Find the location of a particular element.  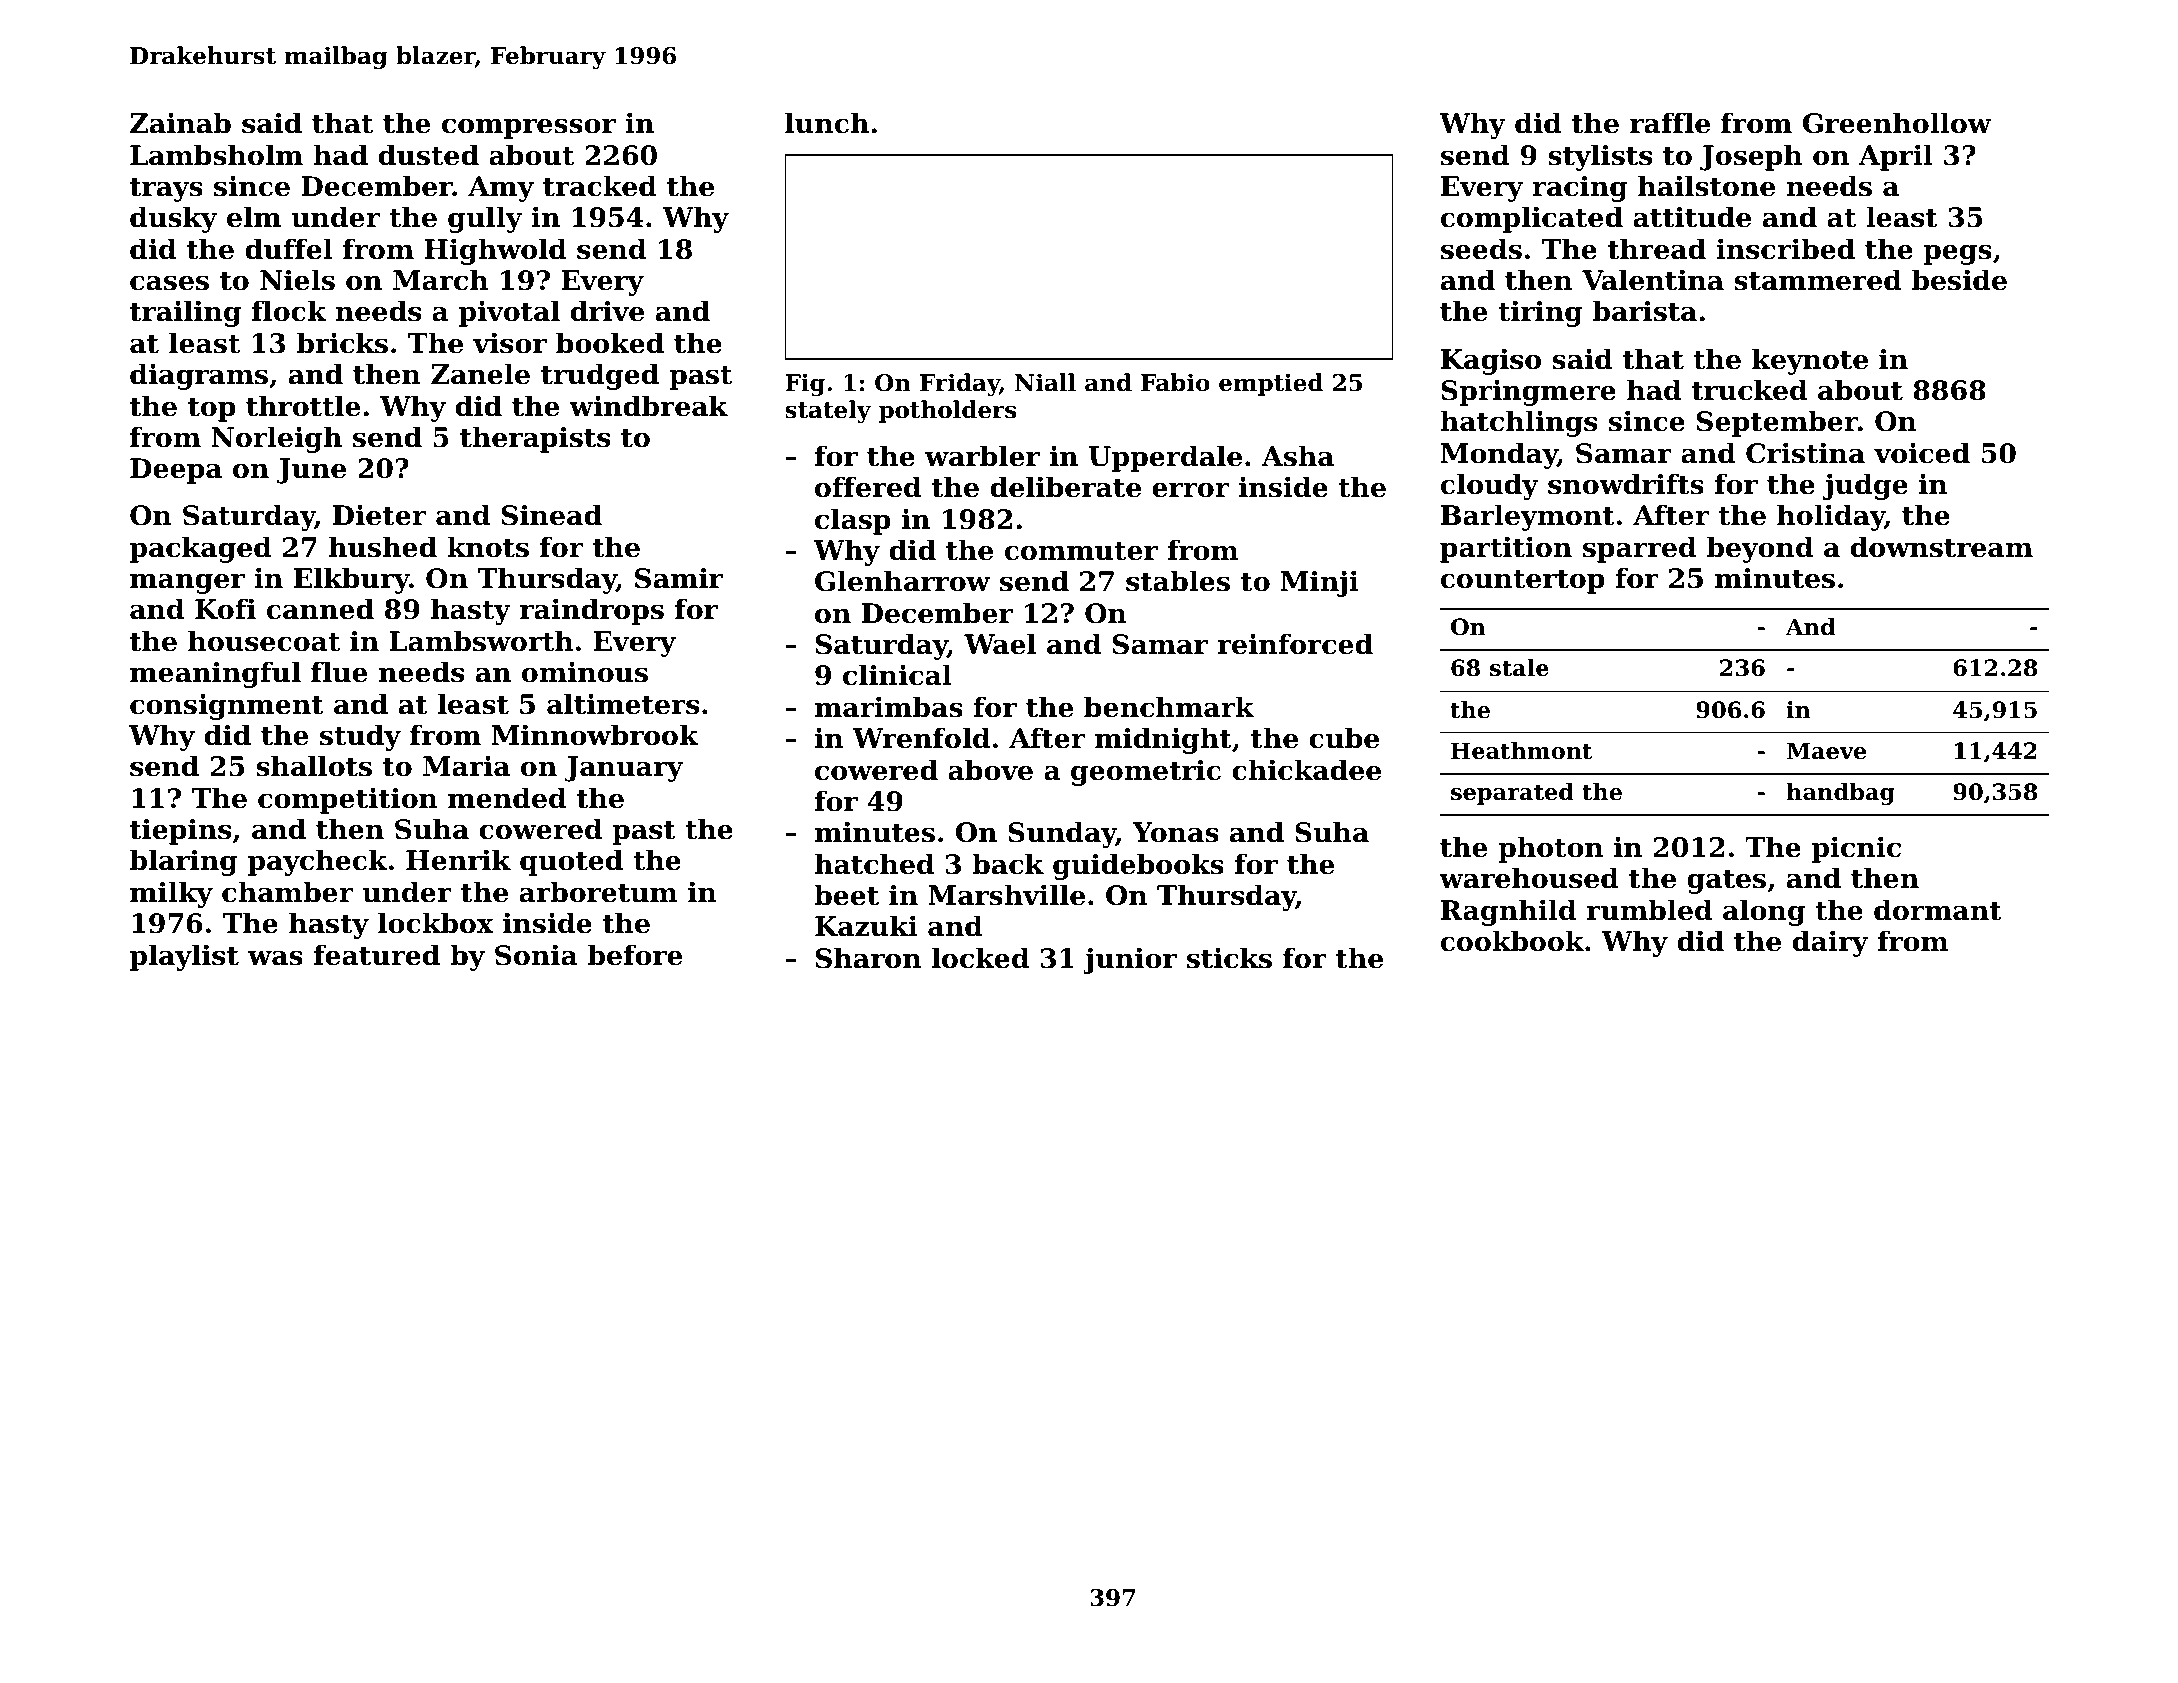

mended is located at coordinates (507, 798).
